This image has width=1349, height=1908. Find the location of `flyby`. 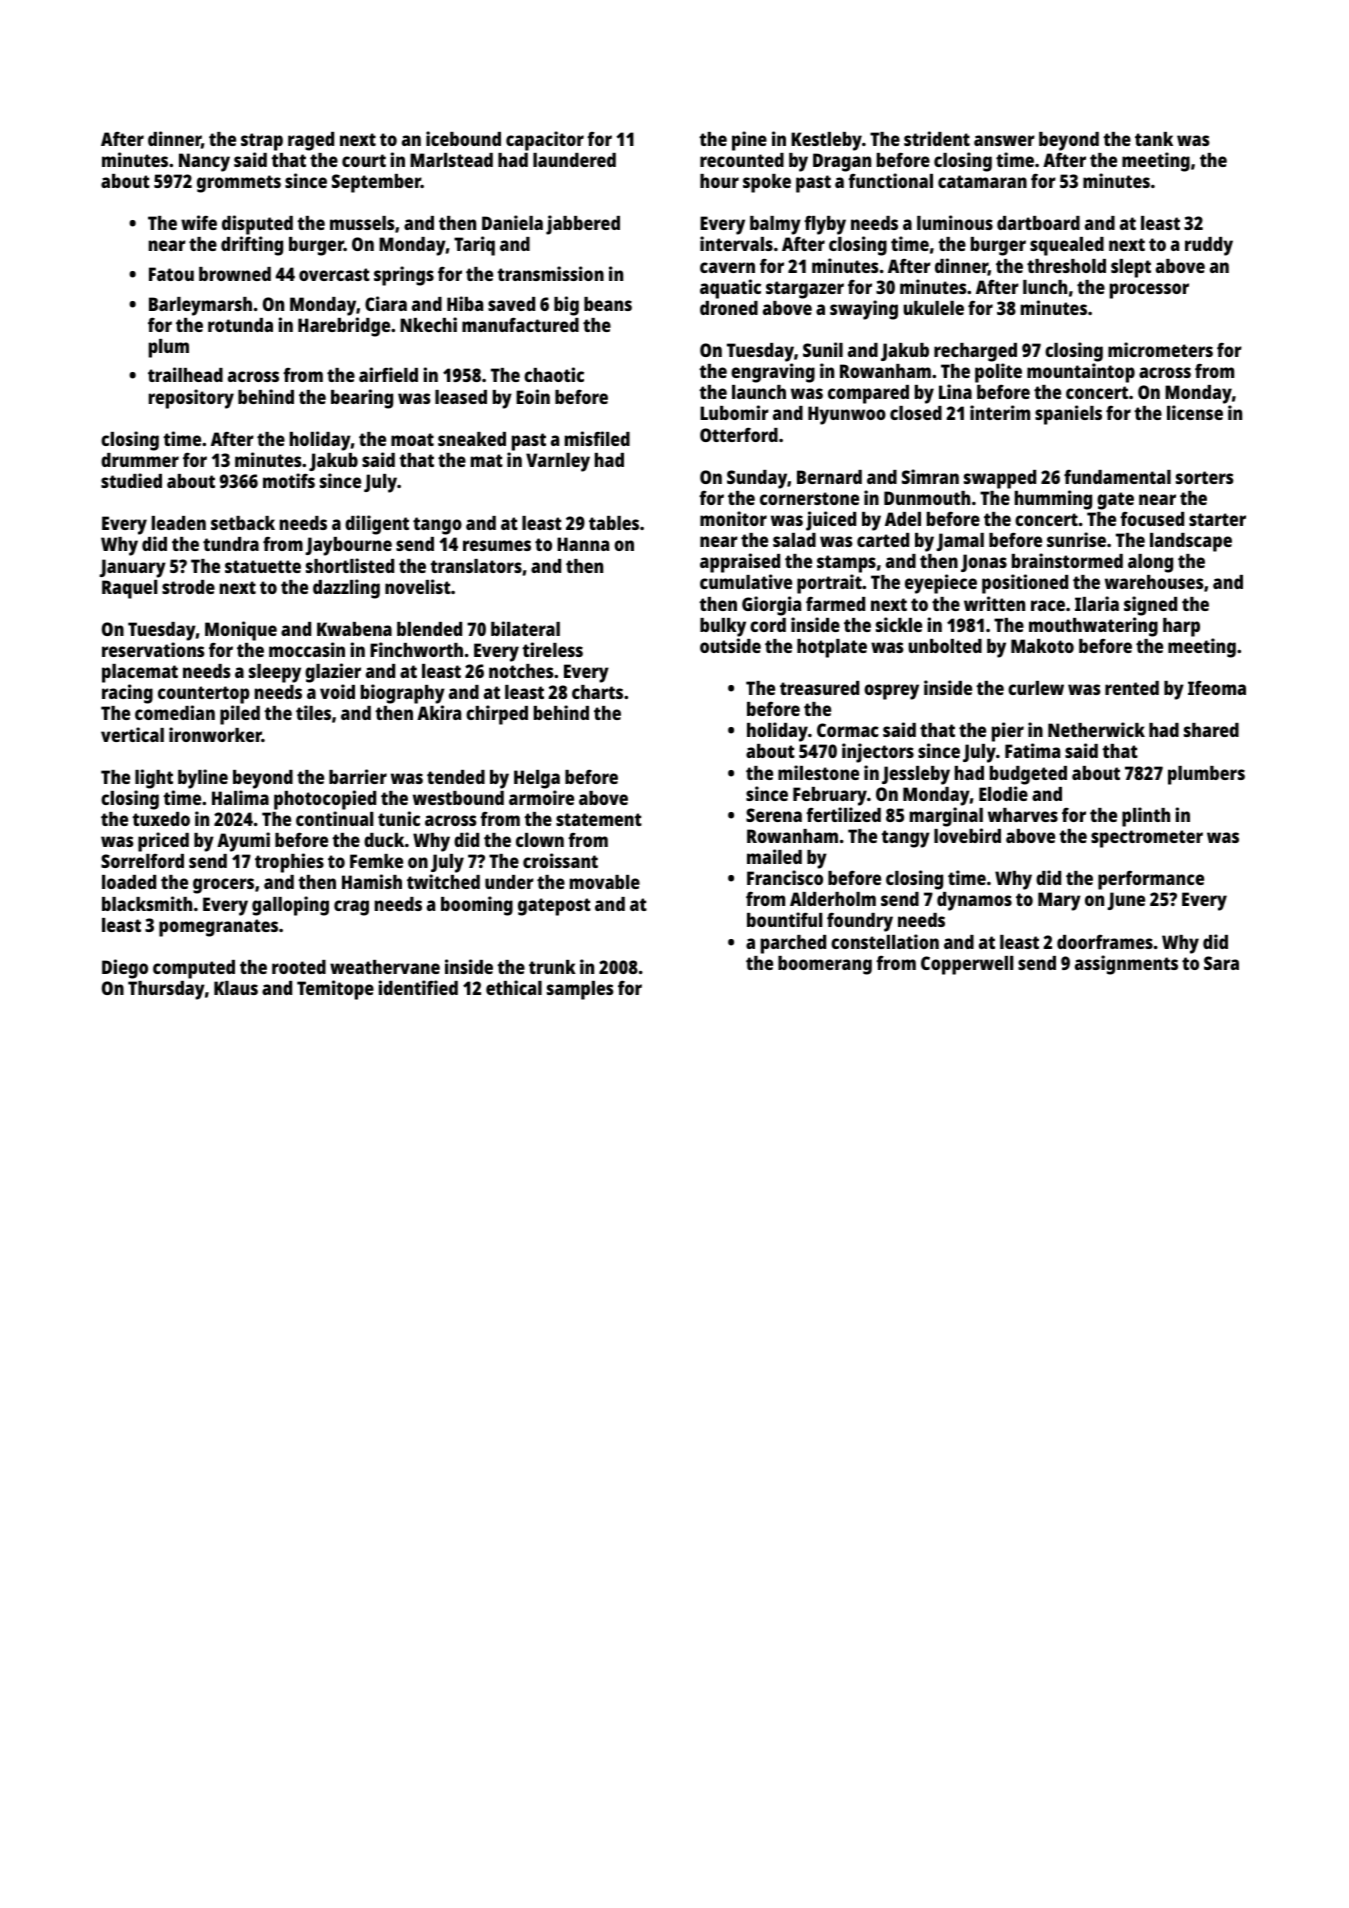

flyby is located at coordinates (825, 225).
